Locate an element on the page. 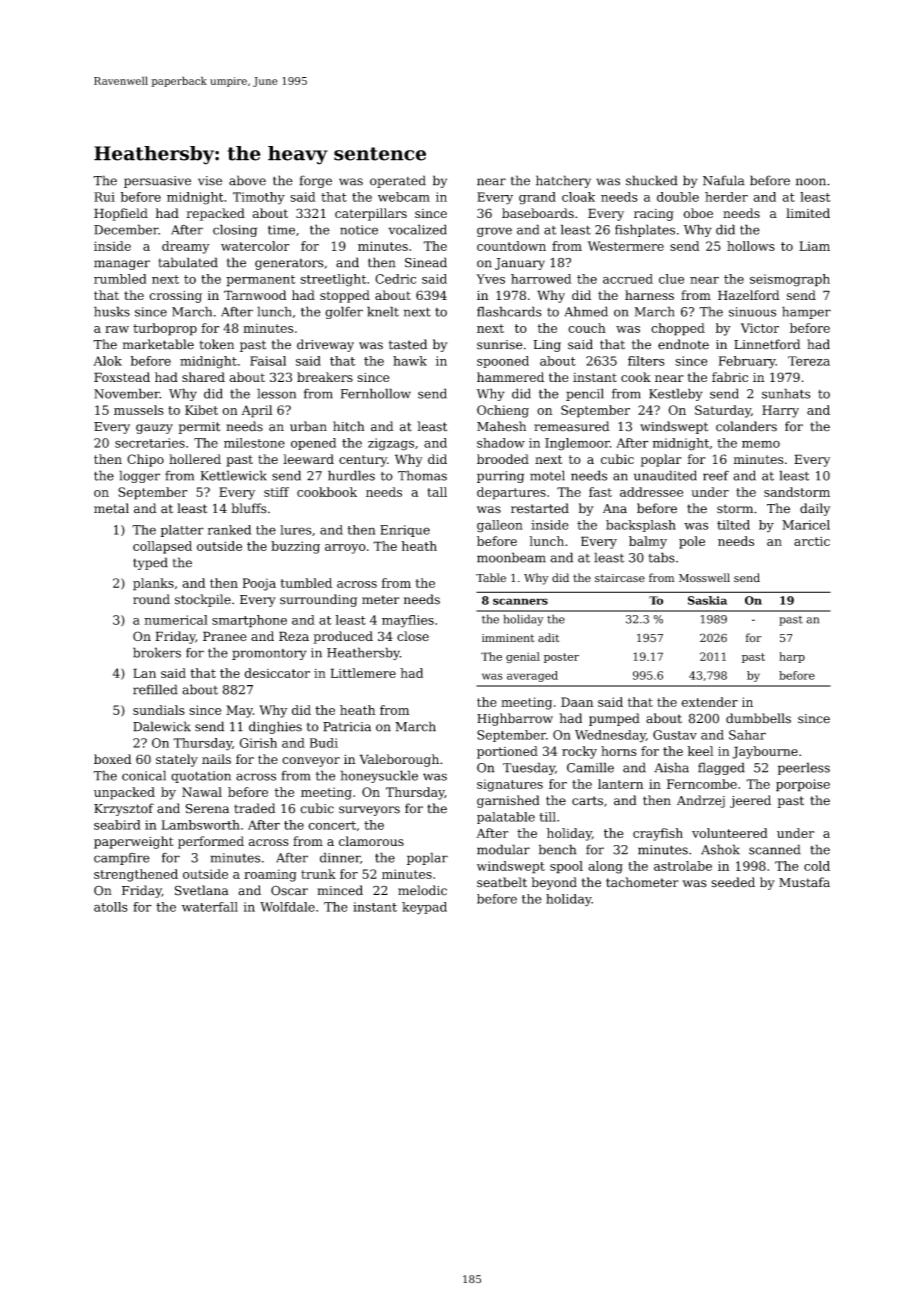  Alok is located at coordinates (107, 361).
